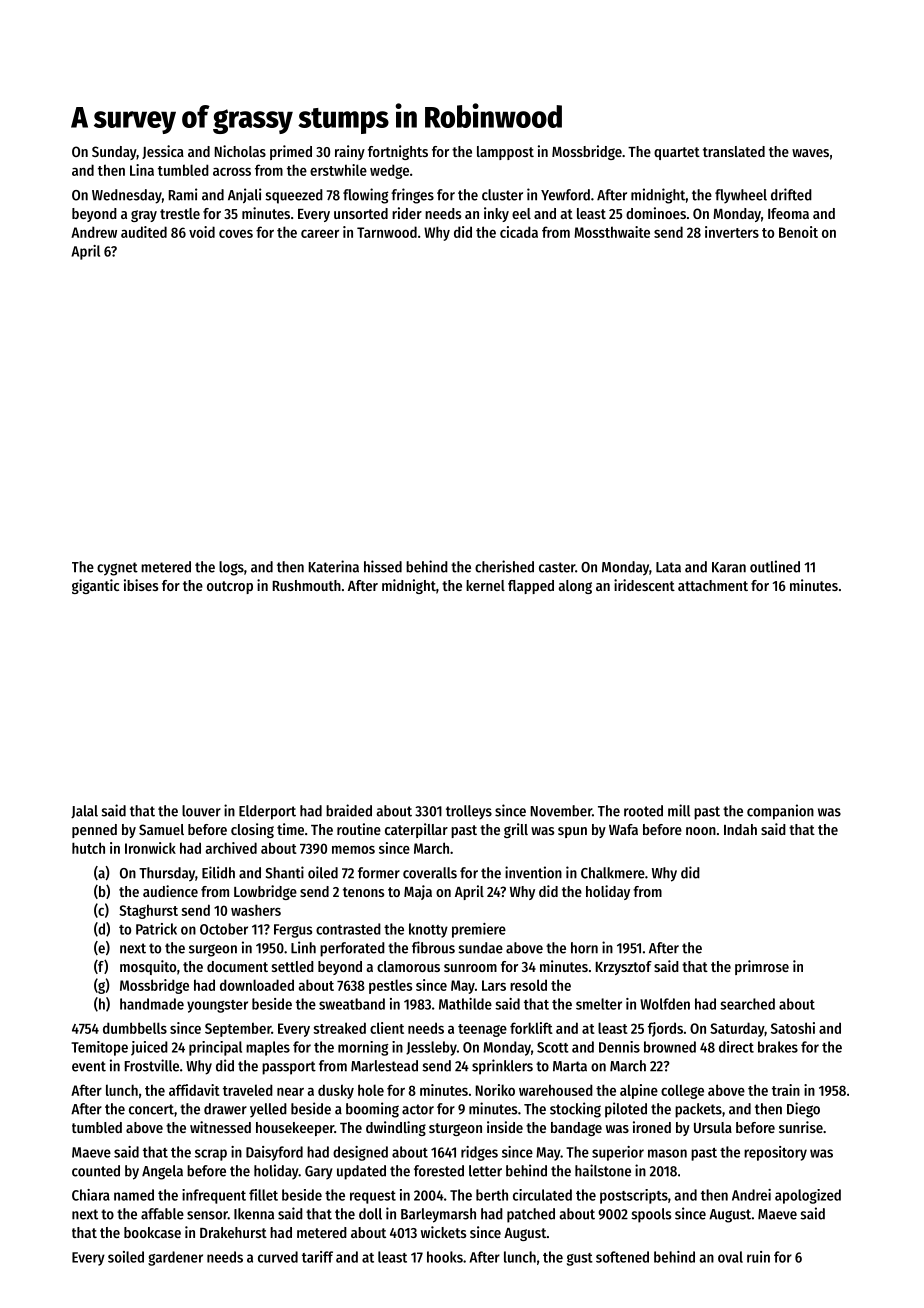 Image resolution: width=924 pixels, height=1308 pixels. What do you see at coordinates (89, 1066) in the image?
I see `event` at bounding box center [89, 1066].
